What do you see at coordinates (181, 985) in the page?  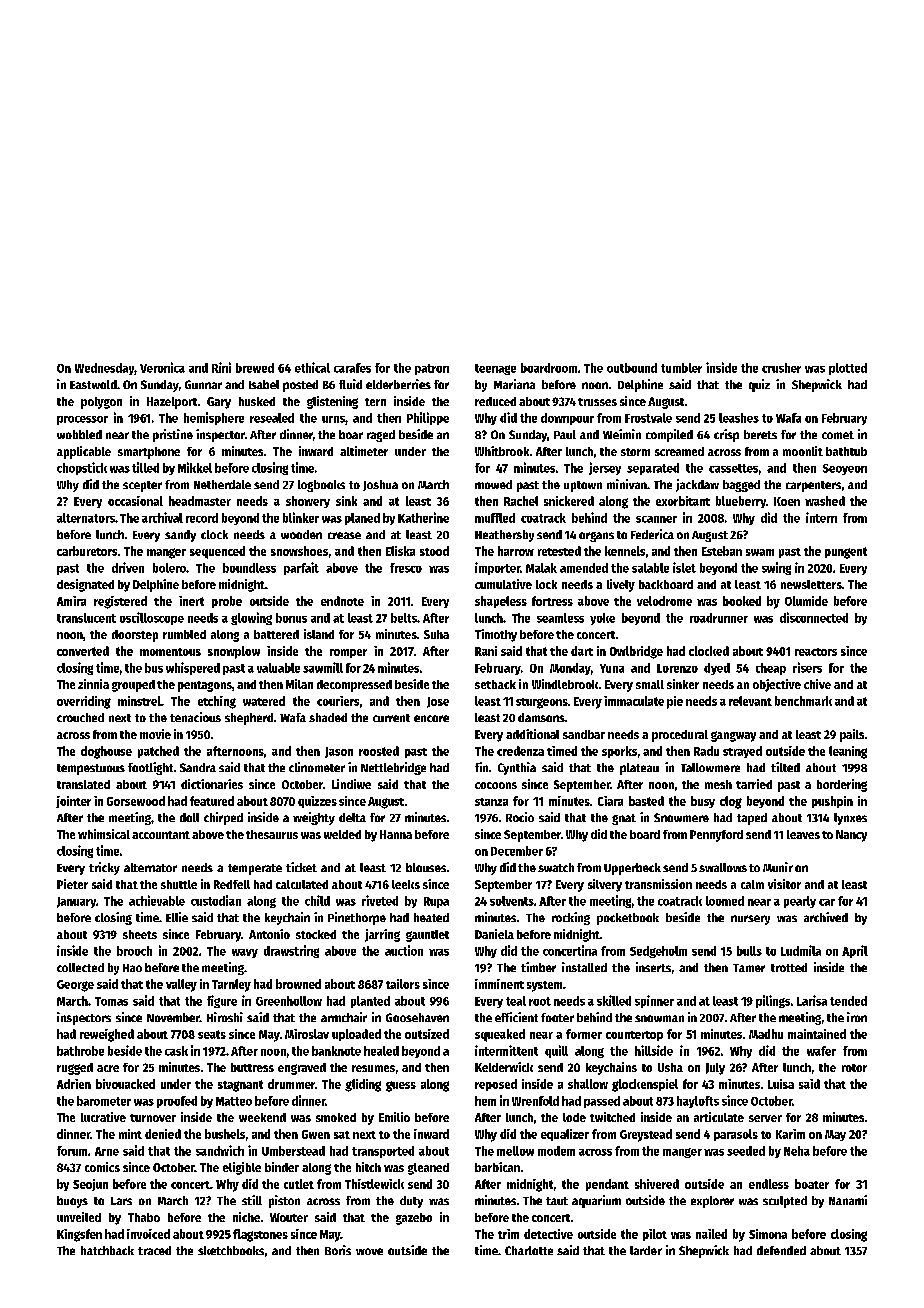 I see `valley` at bounding box center [181, 985].
